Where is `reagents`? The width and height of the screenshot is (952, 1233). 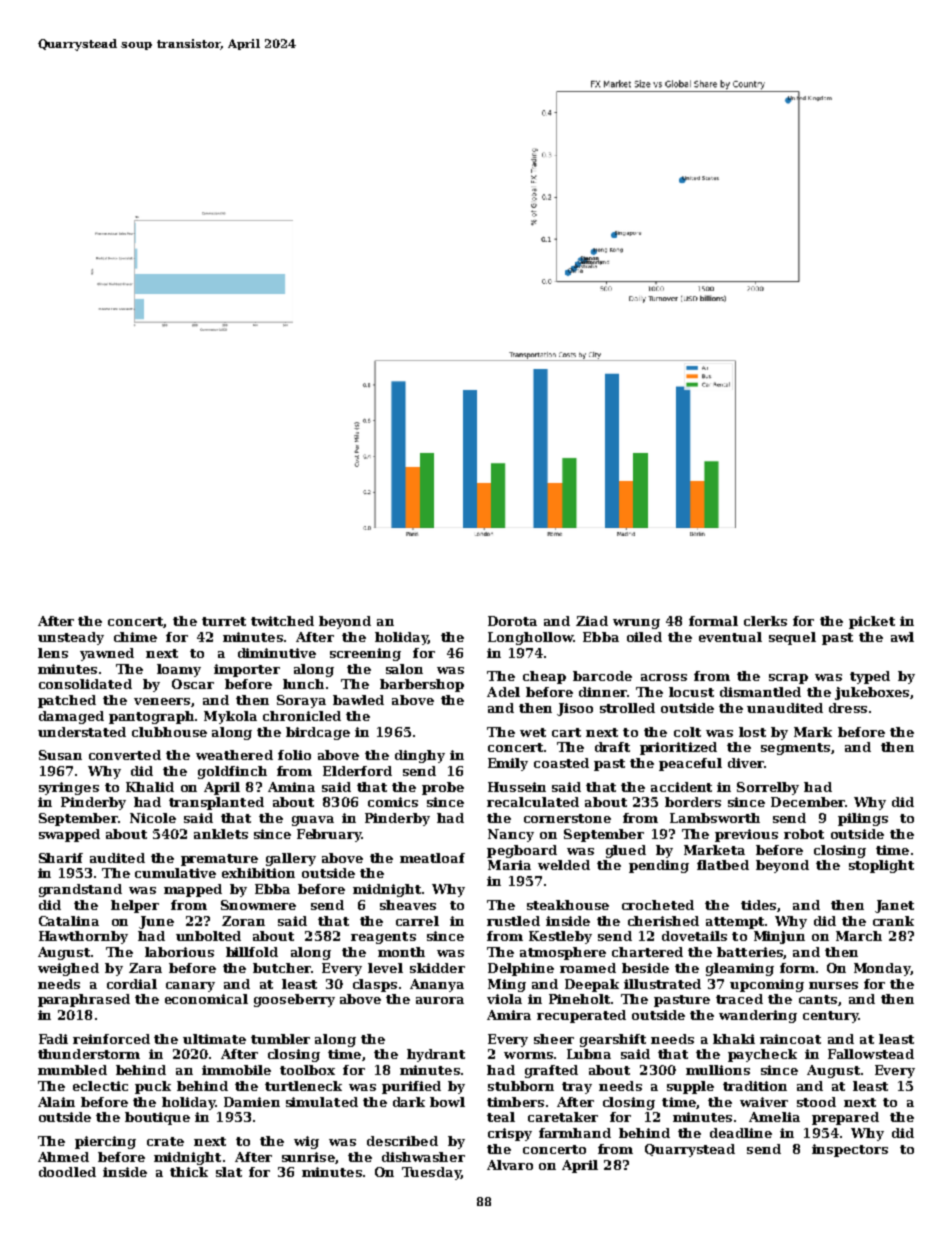
reagents is located at coordinates (383, 938).
